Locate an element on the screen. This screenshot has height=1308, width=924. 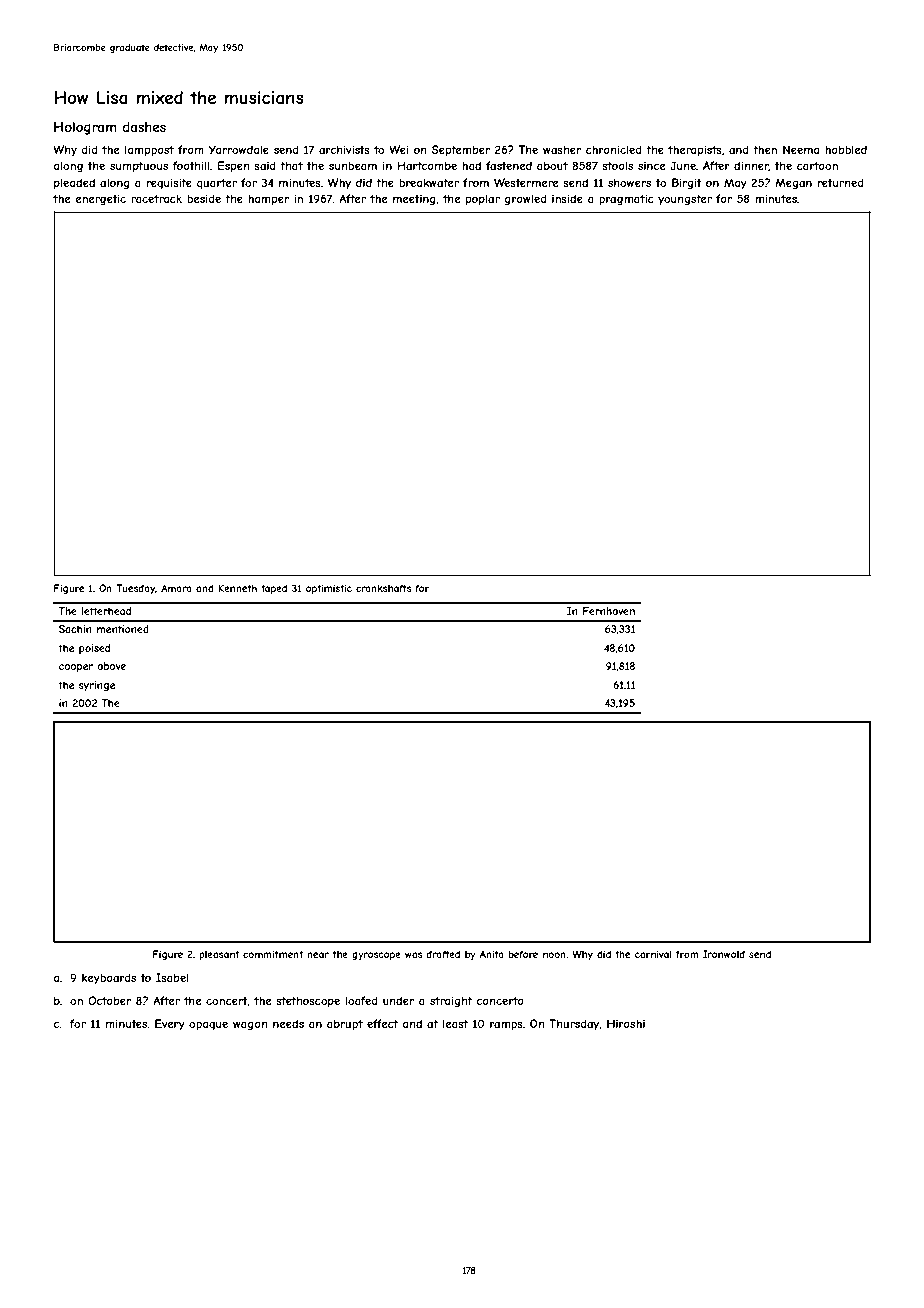
then is located at coordinates (765, 149).
